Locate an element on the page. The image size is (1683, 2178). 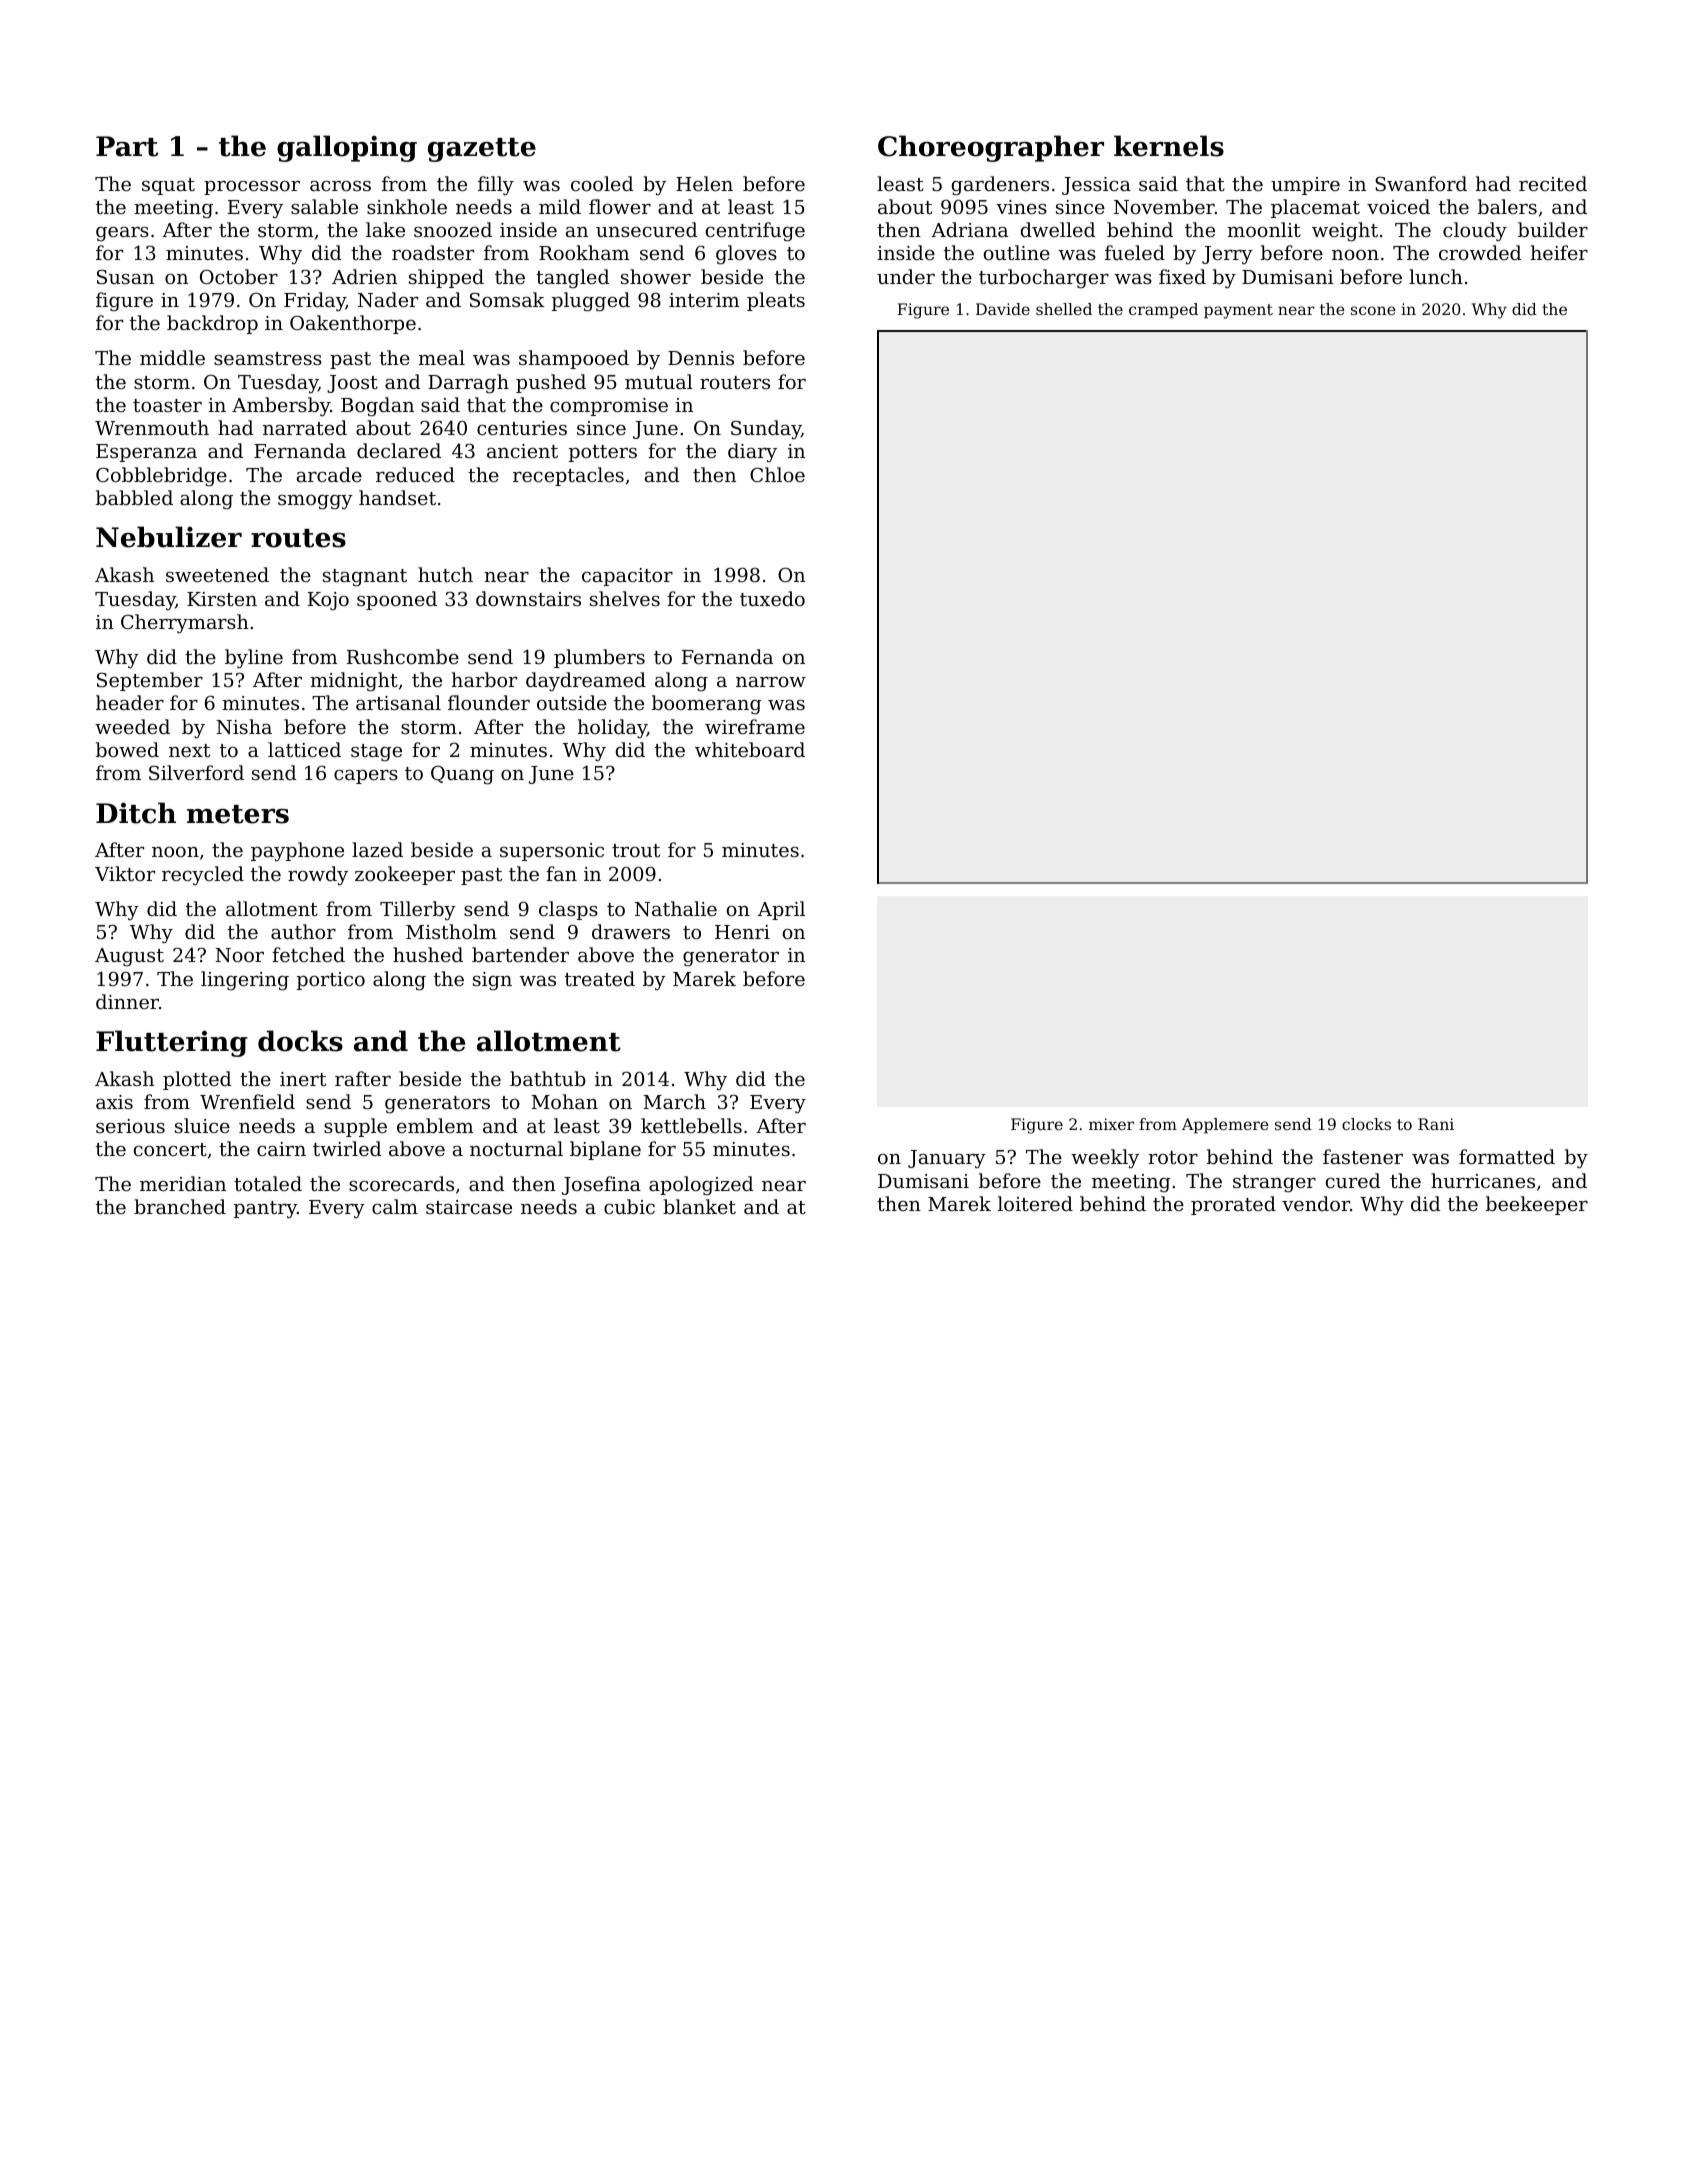
Davide is located at coordinates (1003, 309).
